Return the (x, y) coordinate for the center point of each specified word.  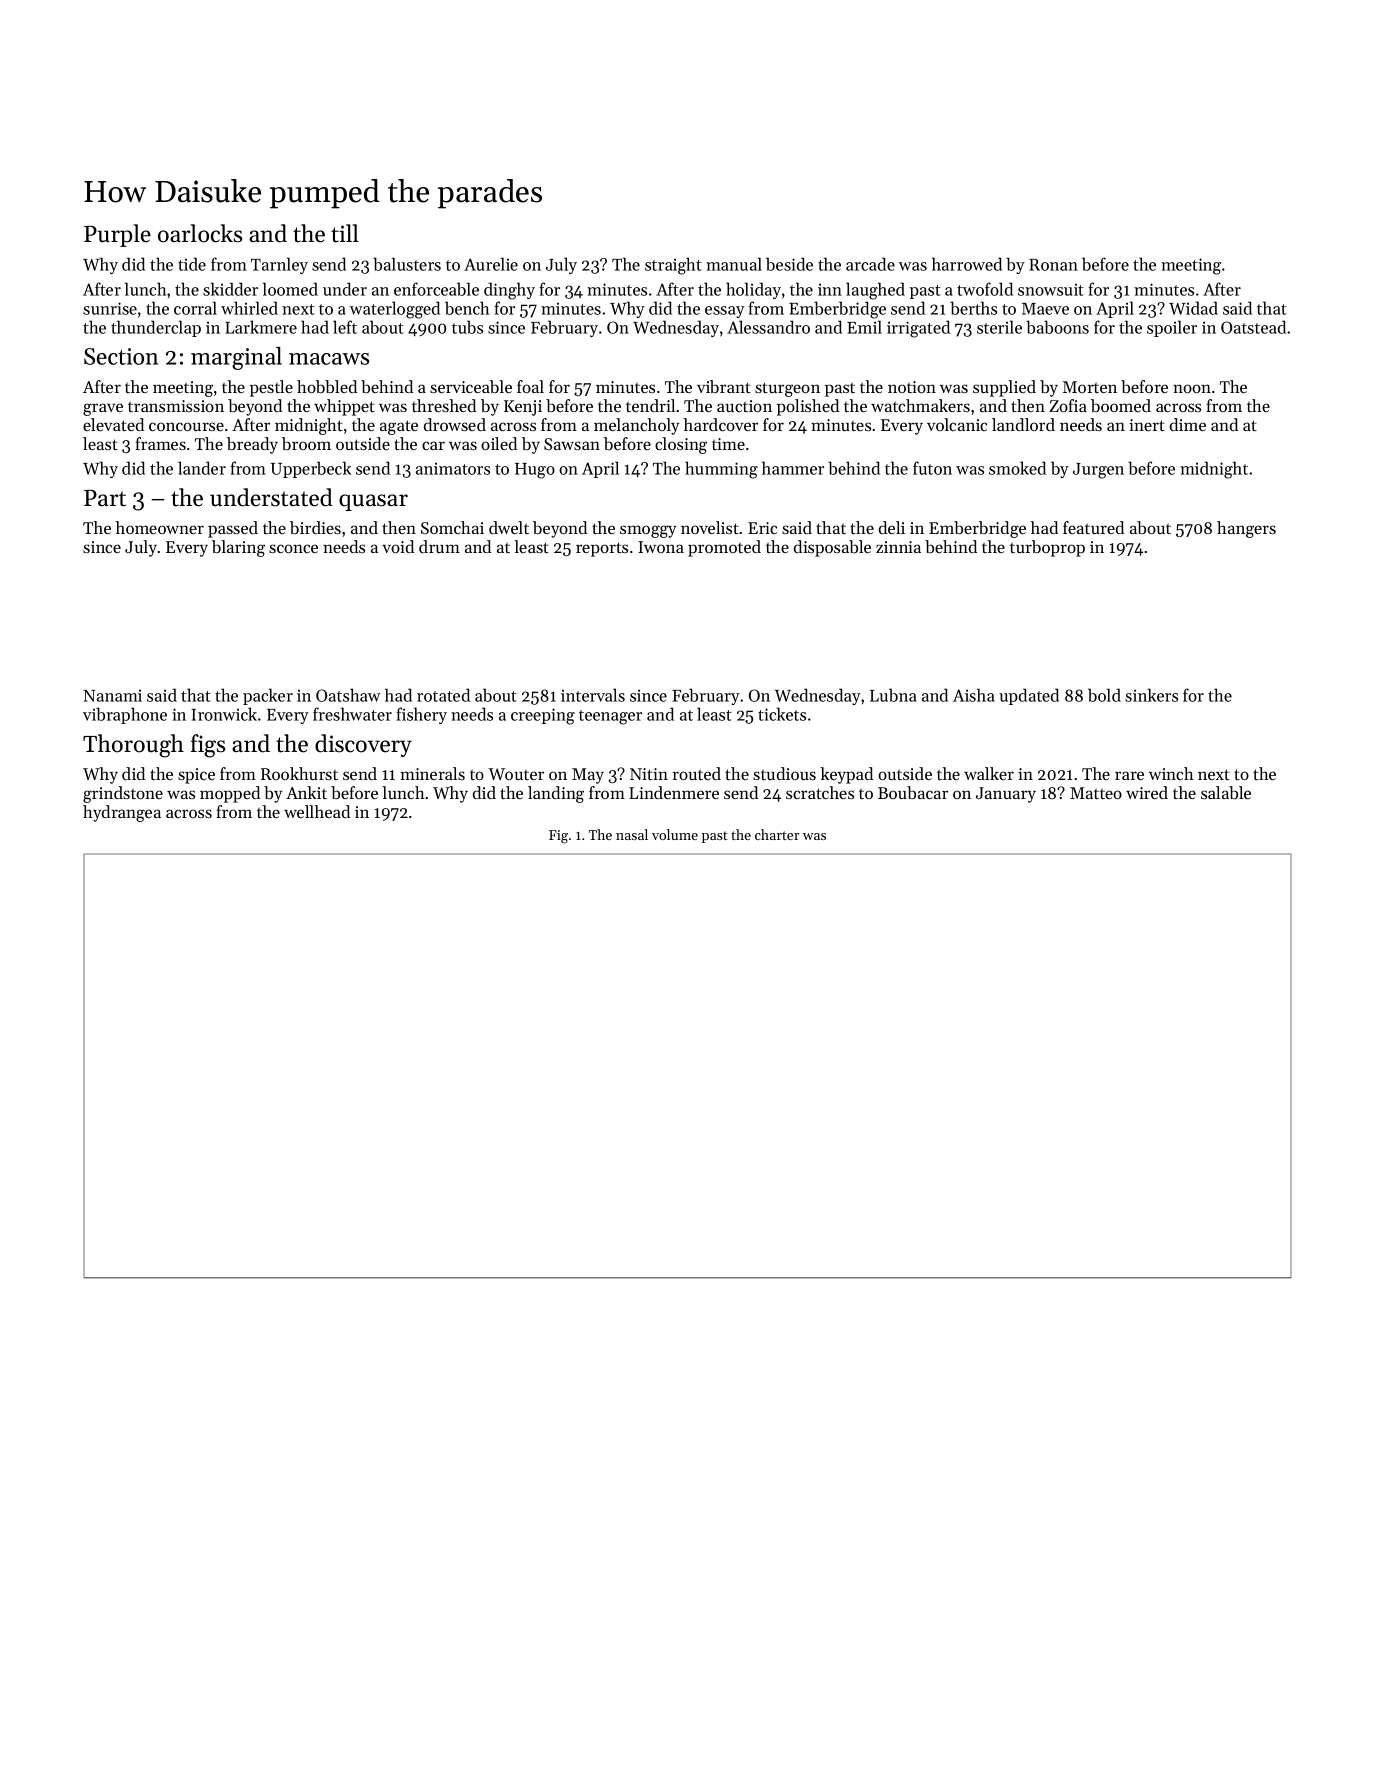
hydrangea (122, 813)
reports (602, 549)
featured (1093, 527)
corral (195, 308)
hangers (1246, 529)
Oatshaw (348, 695)
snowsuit (1051, 289)
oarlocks (200, 233)
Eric (762, 528)
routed (696, 773)
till (345, 233)
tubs (467, 327)
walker (989, 773)
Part (105, 498)
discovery (363, 745)
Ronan (1053, 265)
